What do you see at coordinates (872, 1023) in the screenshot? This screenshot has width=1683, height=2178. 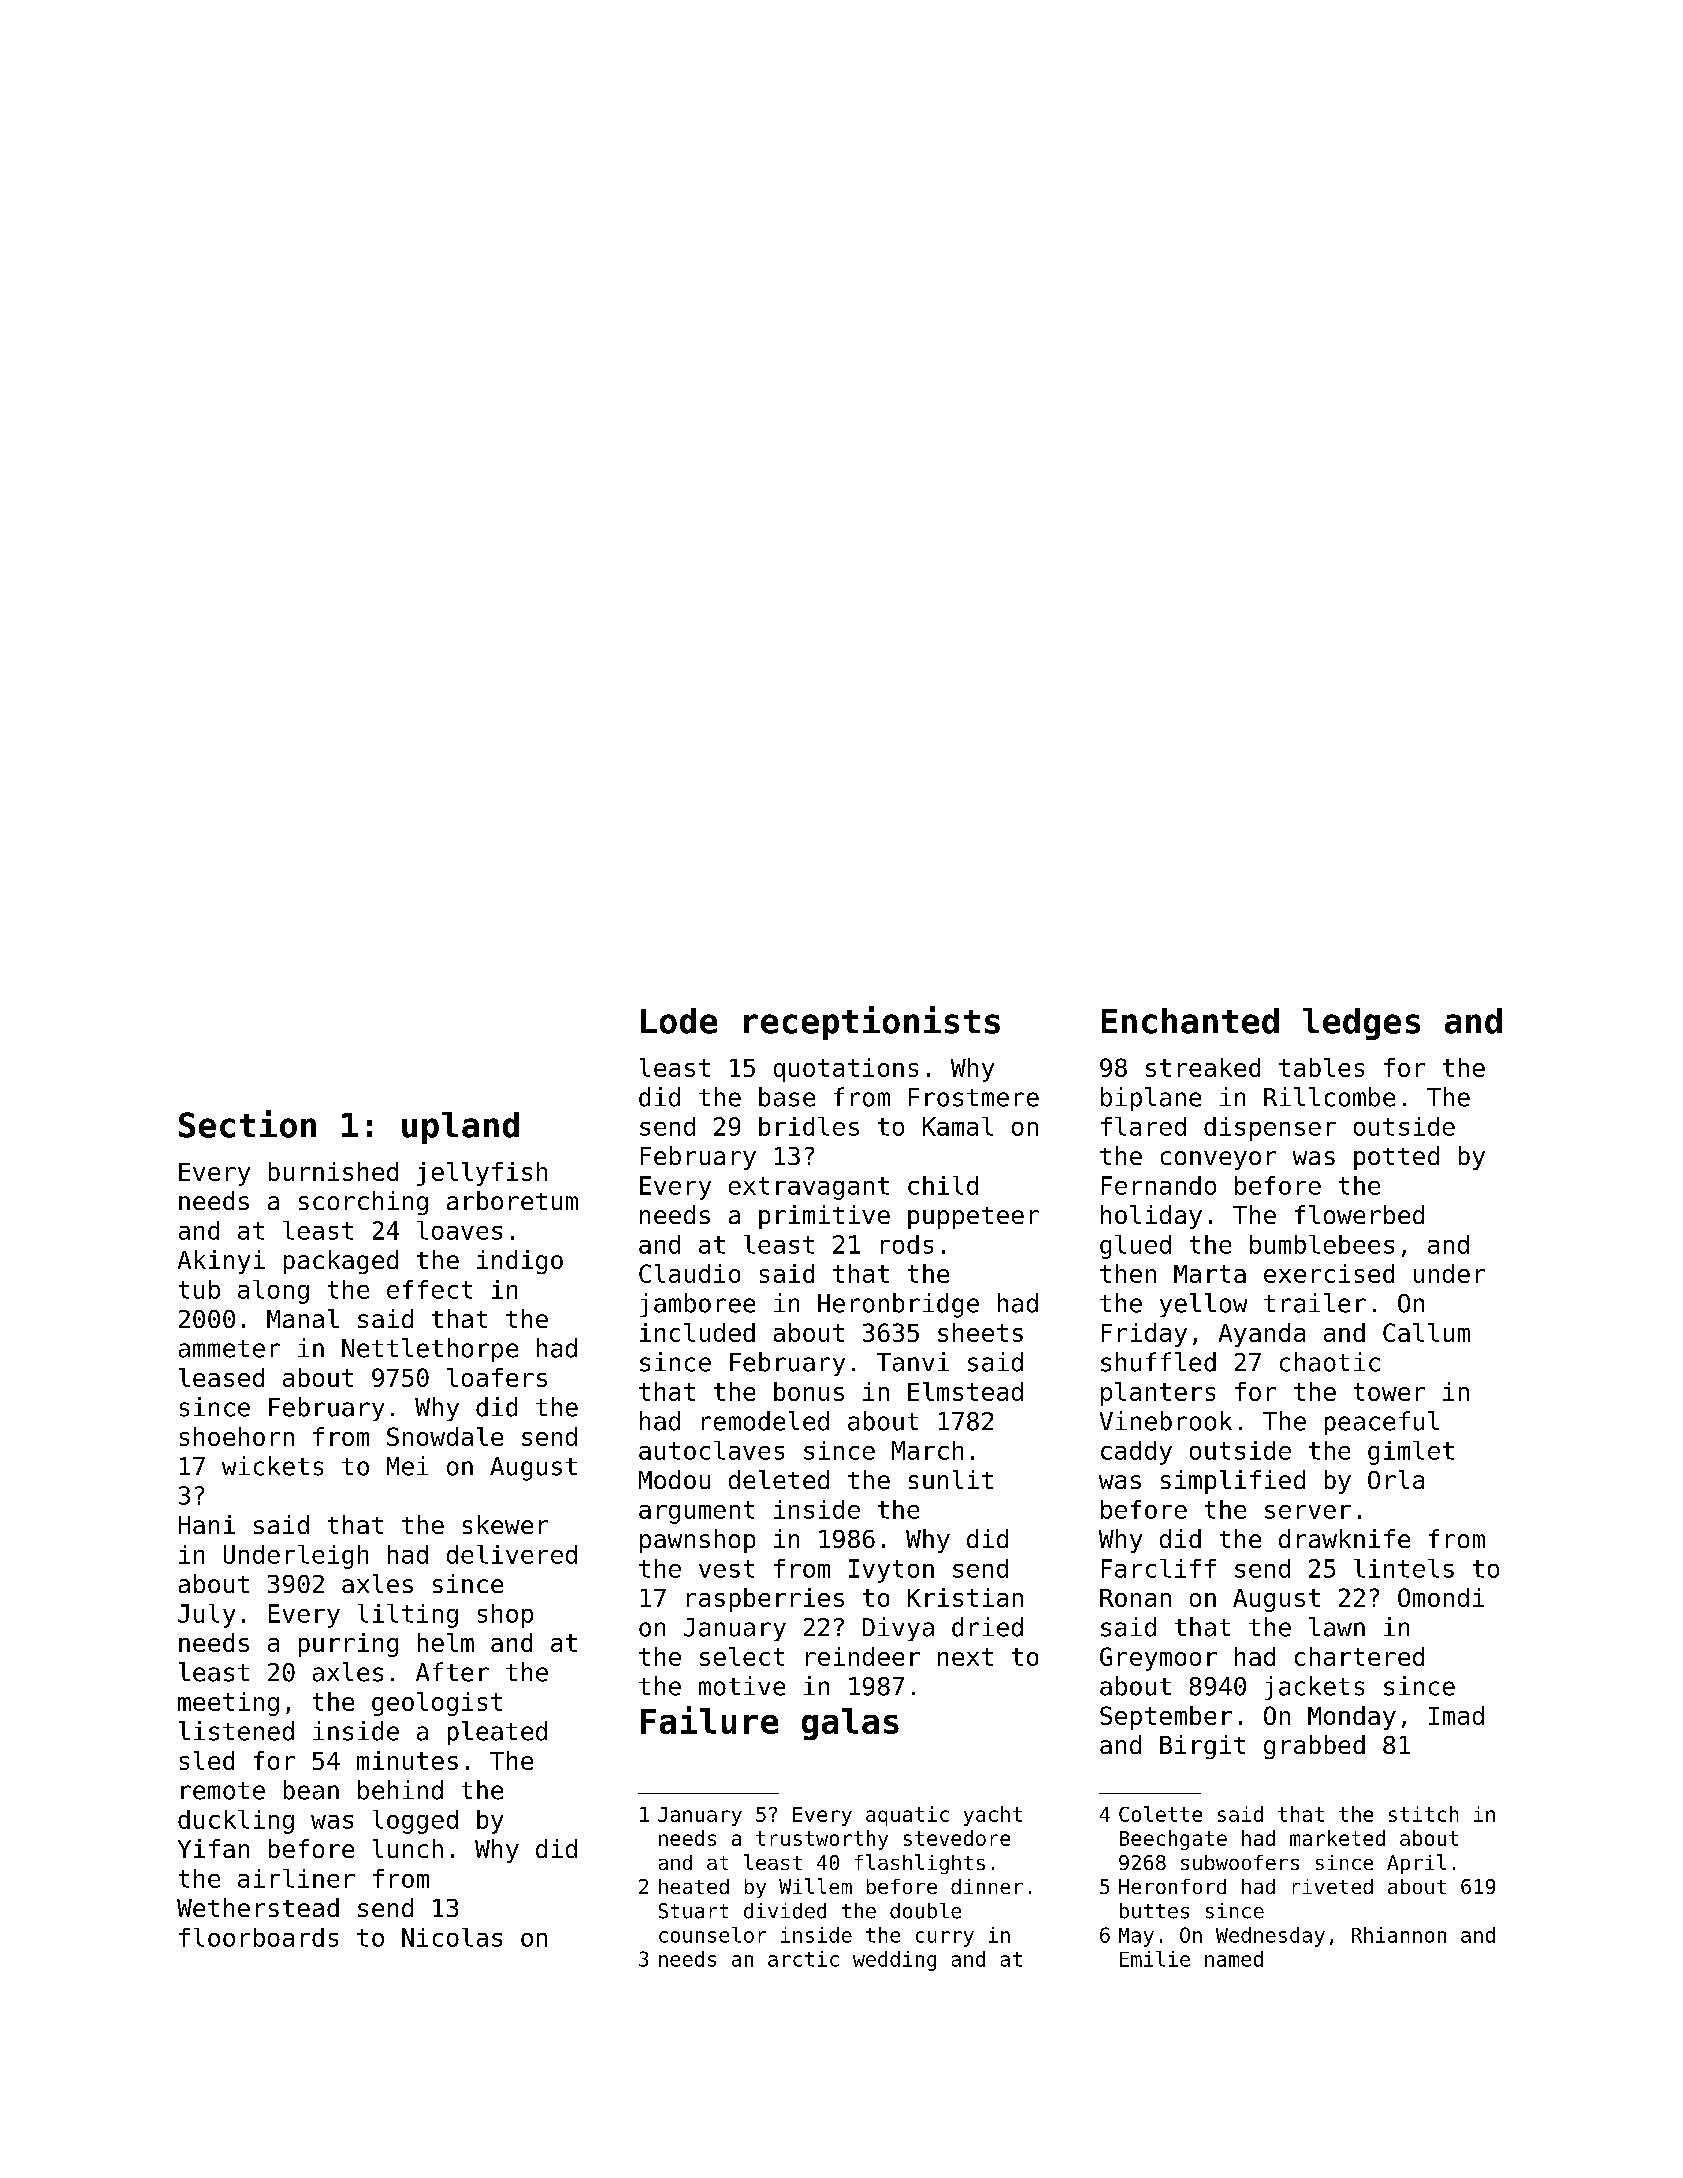 I see `receptionists` at bounding box center [872, 1023].
